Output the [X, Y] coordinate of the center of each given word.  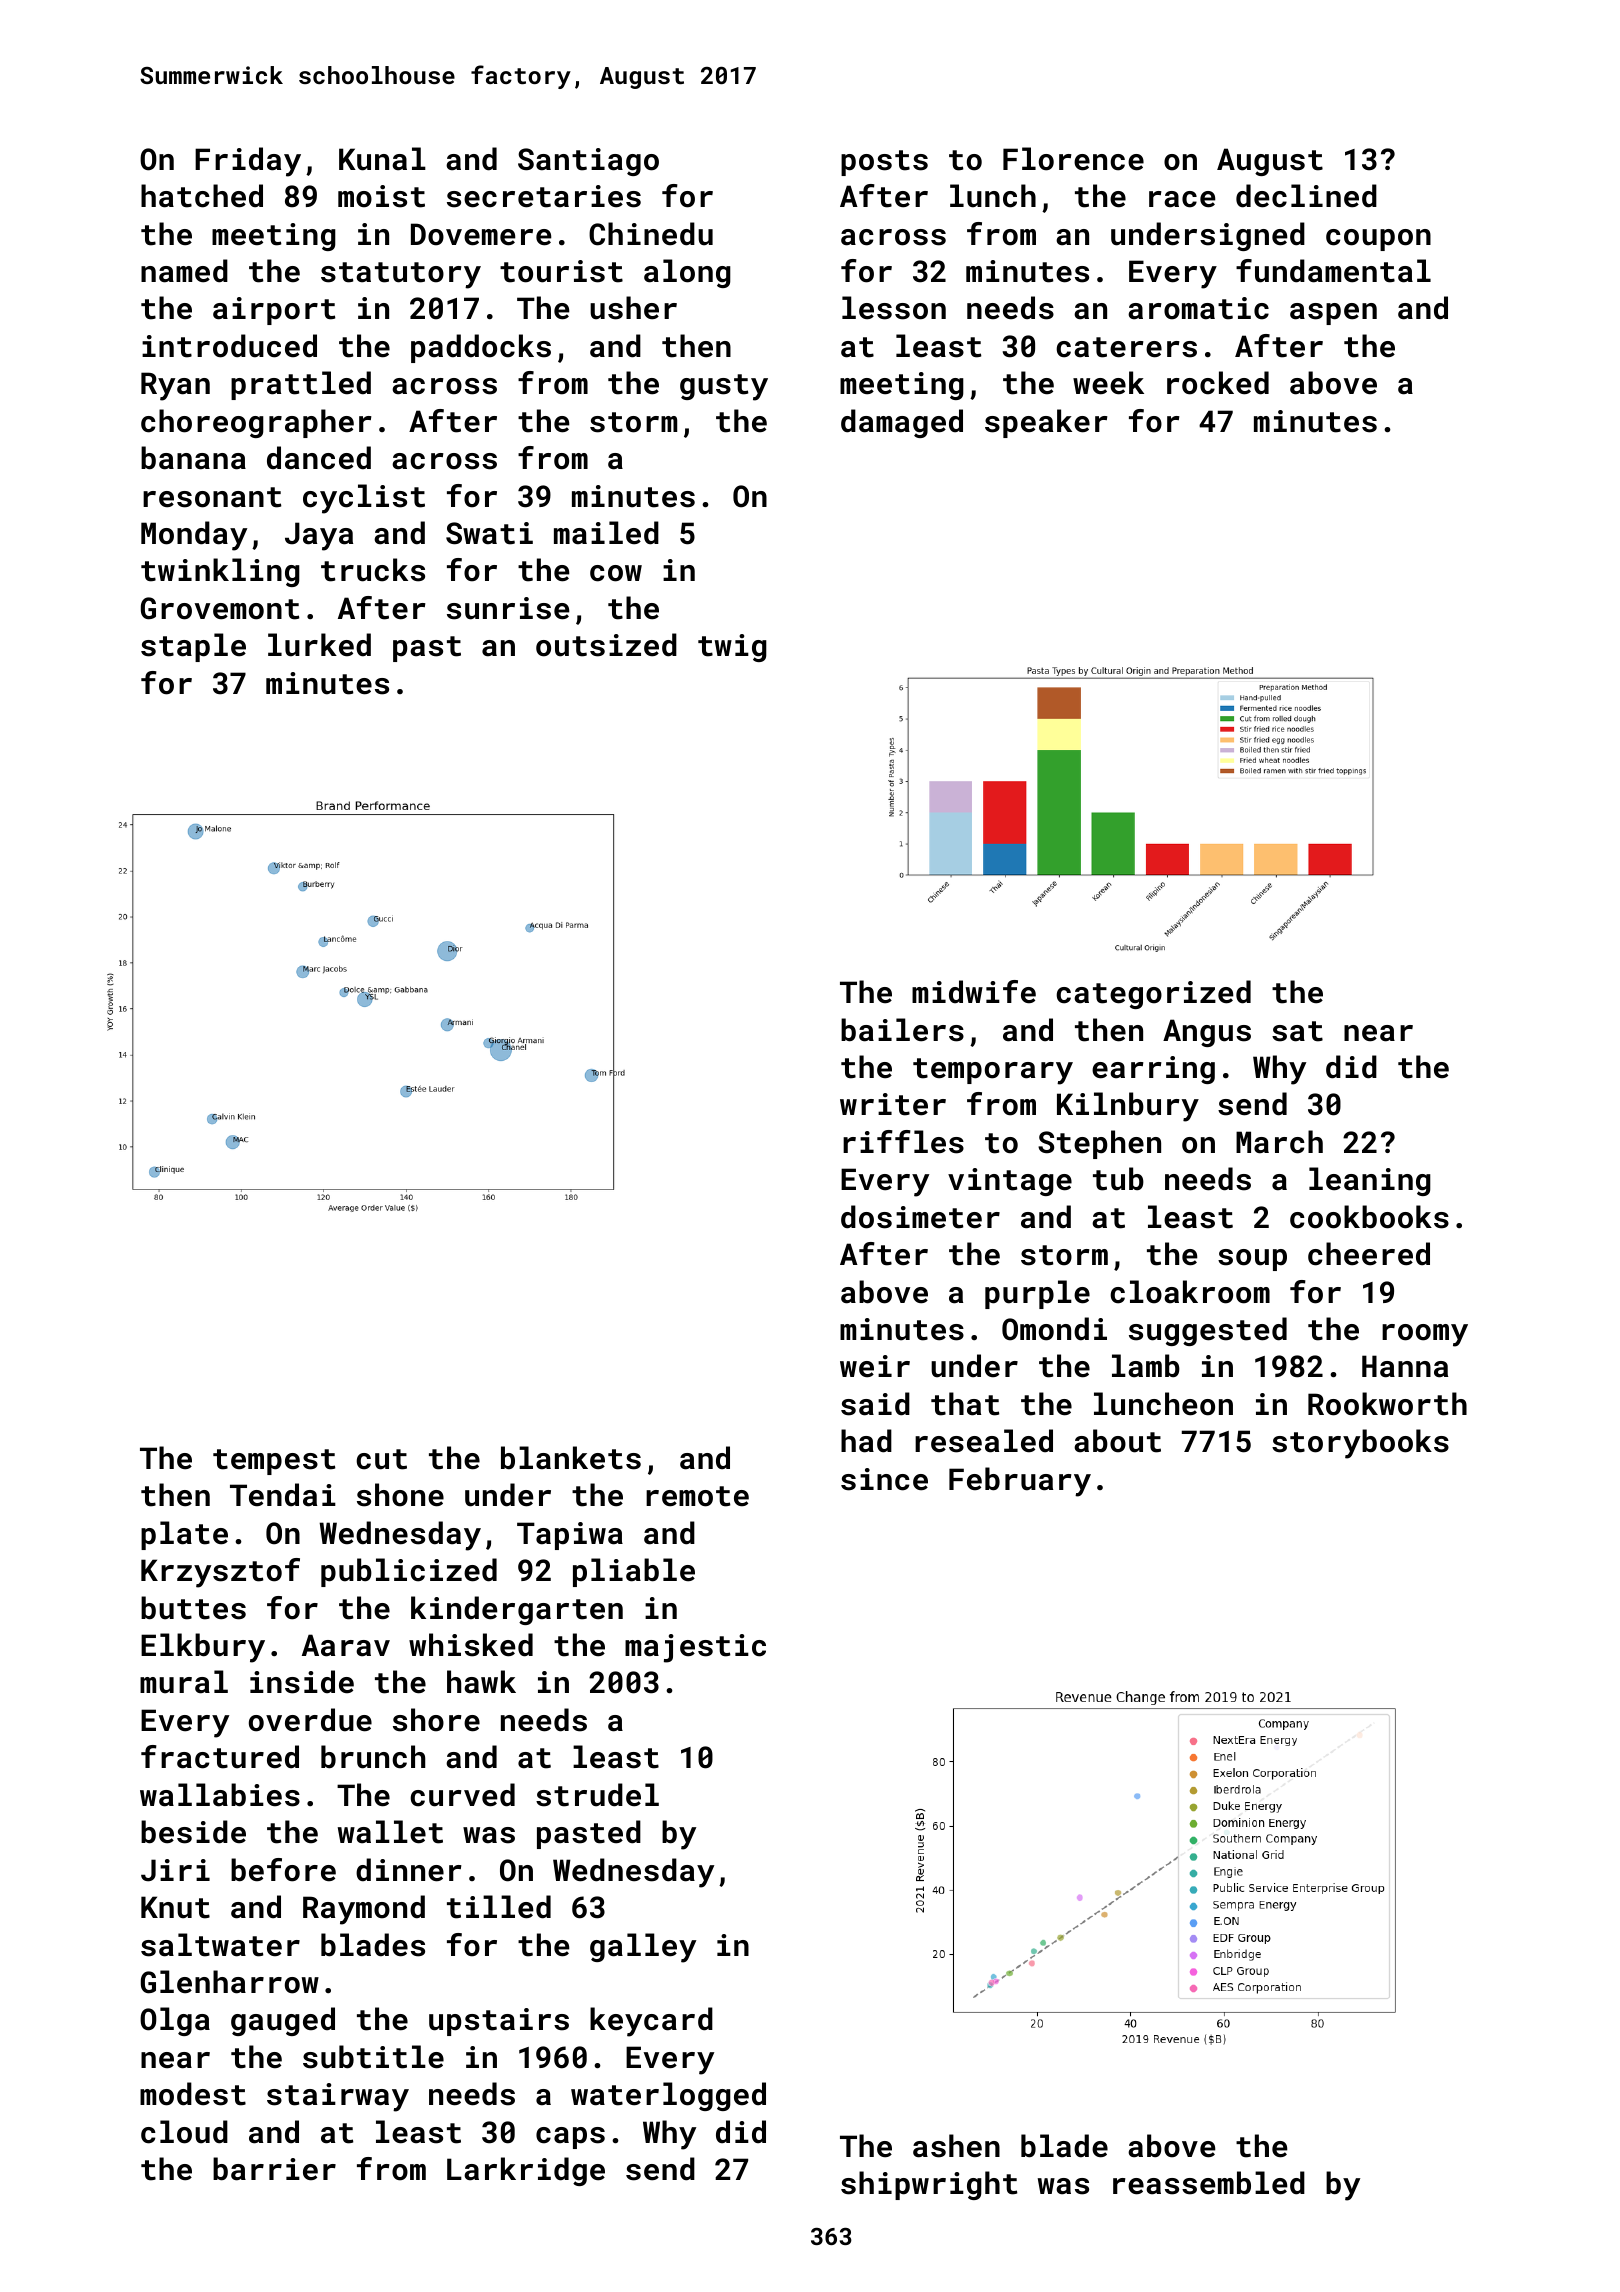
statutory [401, 275]
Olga [175, 2021]
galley [643, 1948]
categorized [1153, 994]
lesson [894, 308]
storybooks [1360, 1444]
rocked [1218, 383]
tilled [499, 1907]
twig [732, 648]
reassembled [1209, 2183]
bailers [902, 1030]
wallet [390, 1832]
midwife [974, 992]
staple [193, 647]
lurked [319, 645]
